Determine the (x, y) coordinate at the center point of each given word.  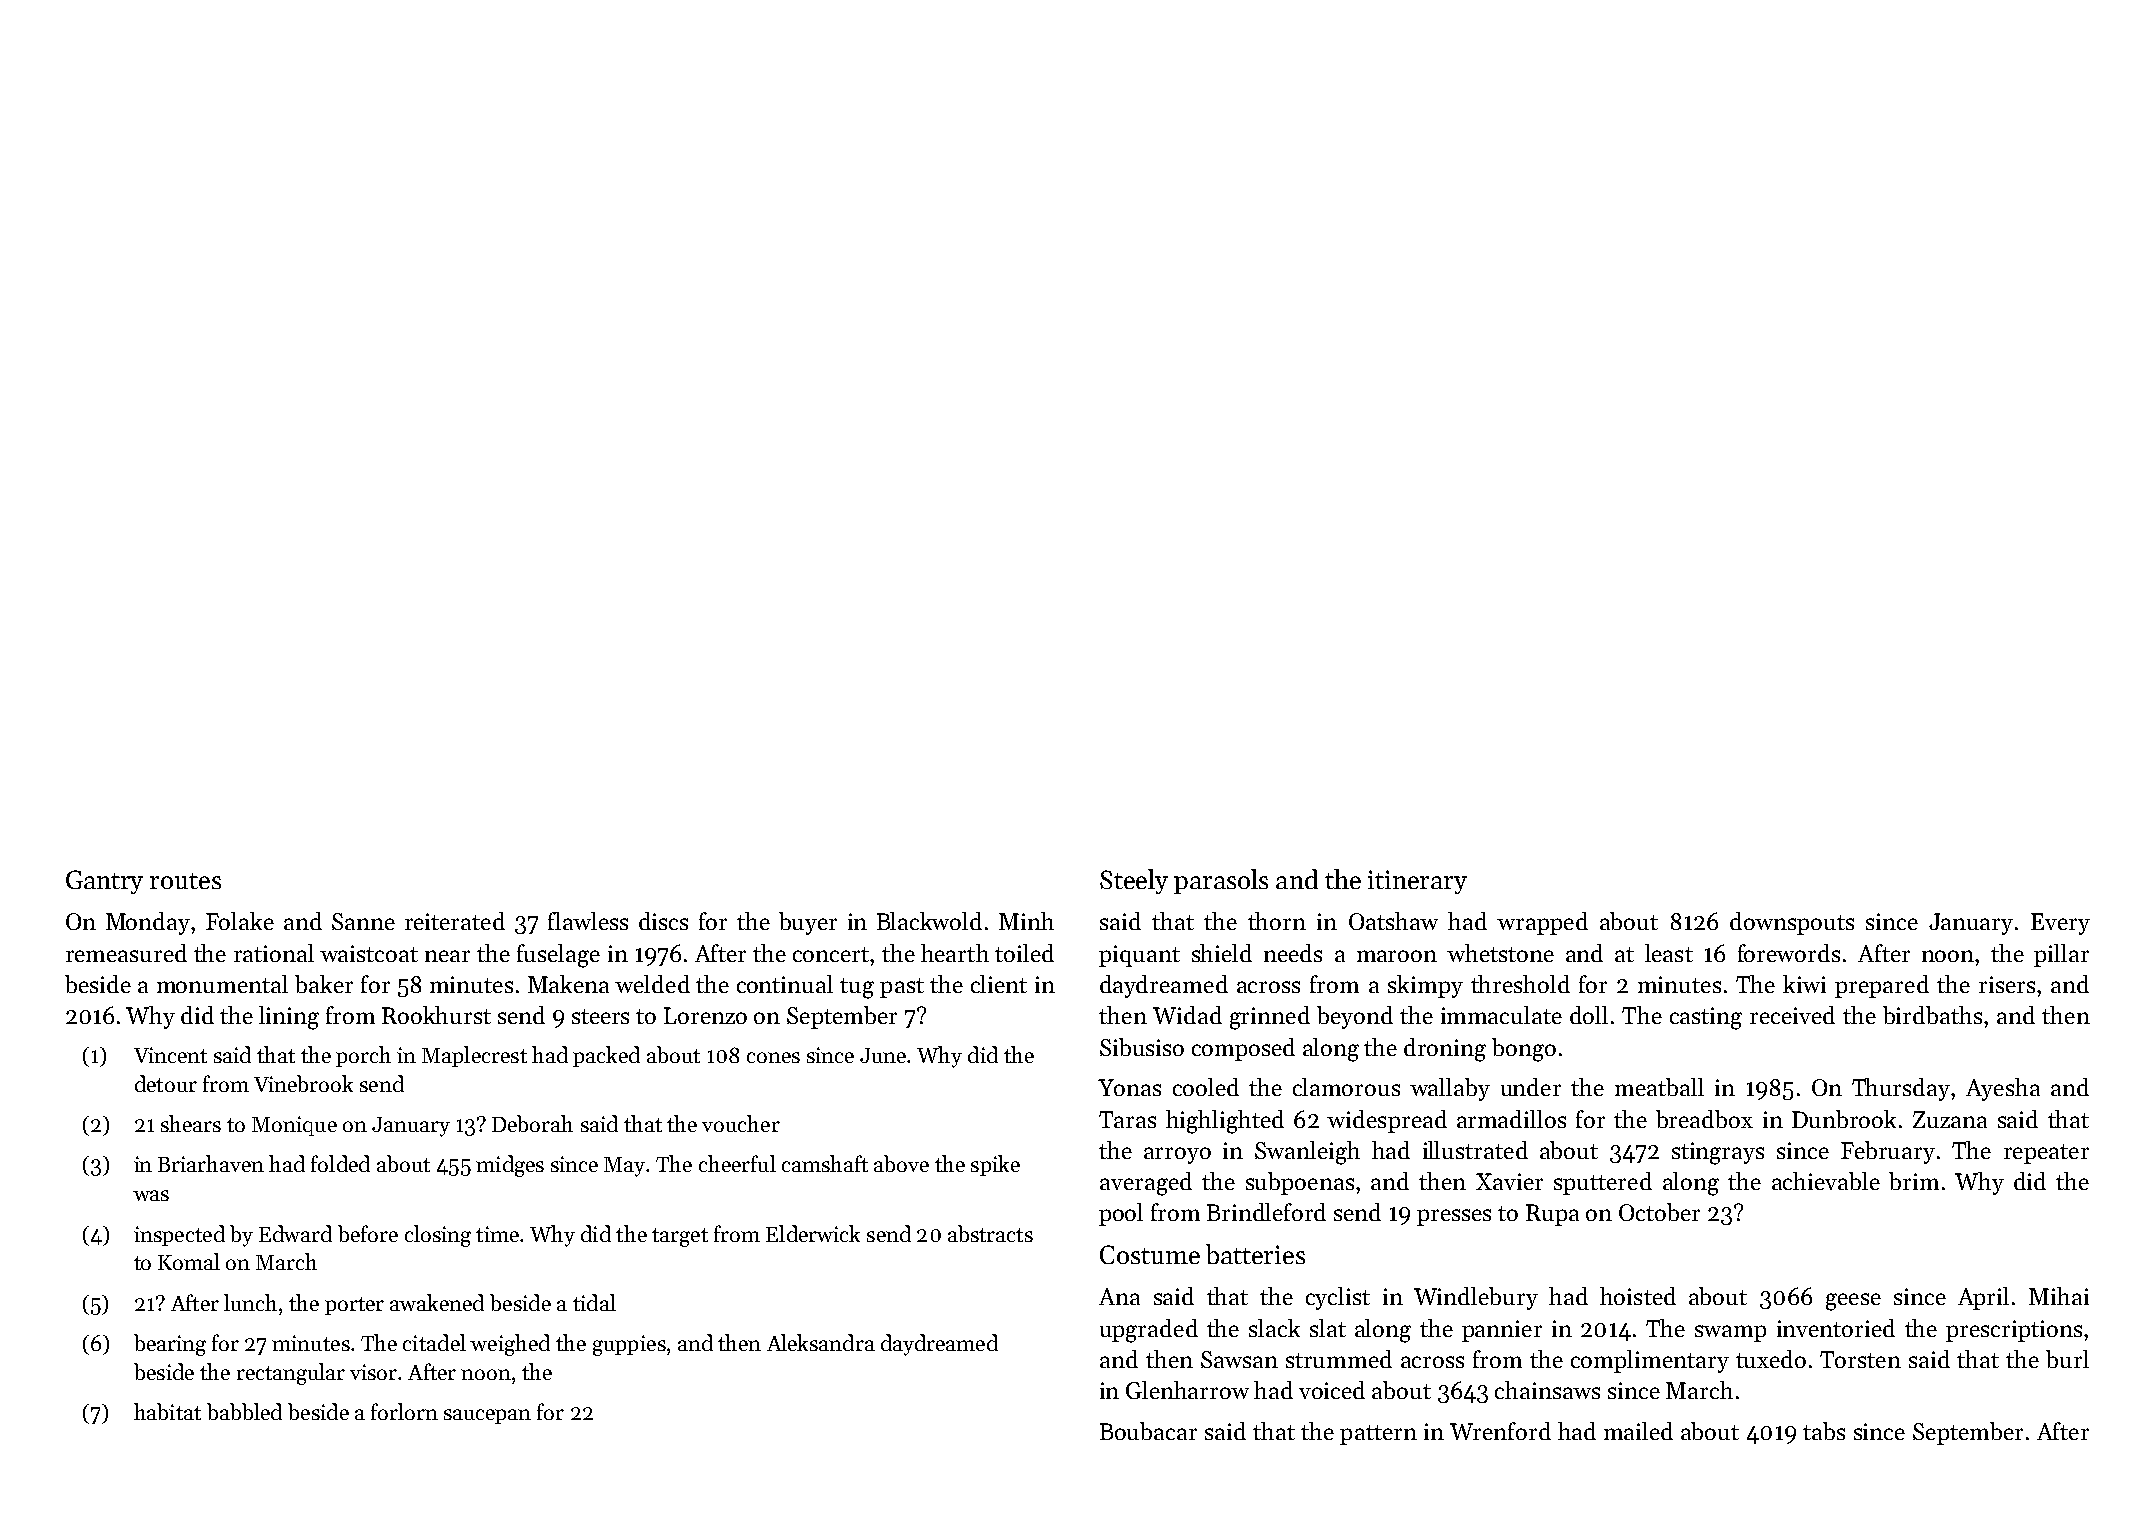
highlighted (1225, 1122)
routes (185, 881)
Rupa (1552, 1215)
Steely (1134, 881)
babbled (244, 1411)
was (151, 1195)
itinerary (1417, 882)
